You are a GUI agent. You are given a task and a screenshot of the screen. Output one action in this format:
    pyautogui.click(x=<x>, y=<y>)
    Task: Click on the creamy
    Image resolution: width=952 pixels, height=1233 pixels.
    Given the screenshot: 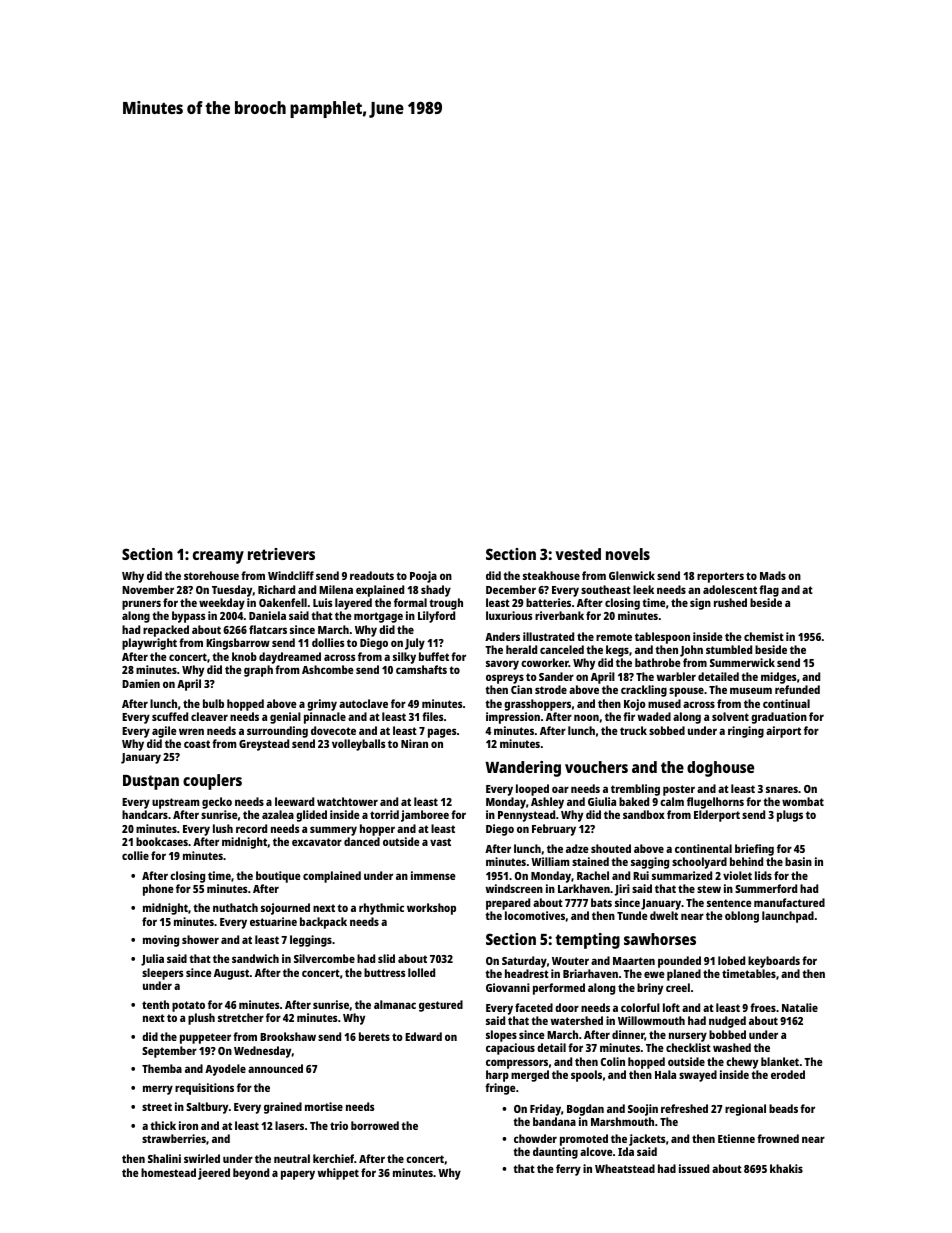 What is the action you would take?
    pyautogui.click(x=218, y=557)
